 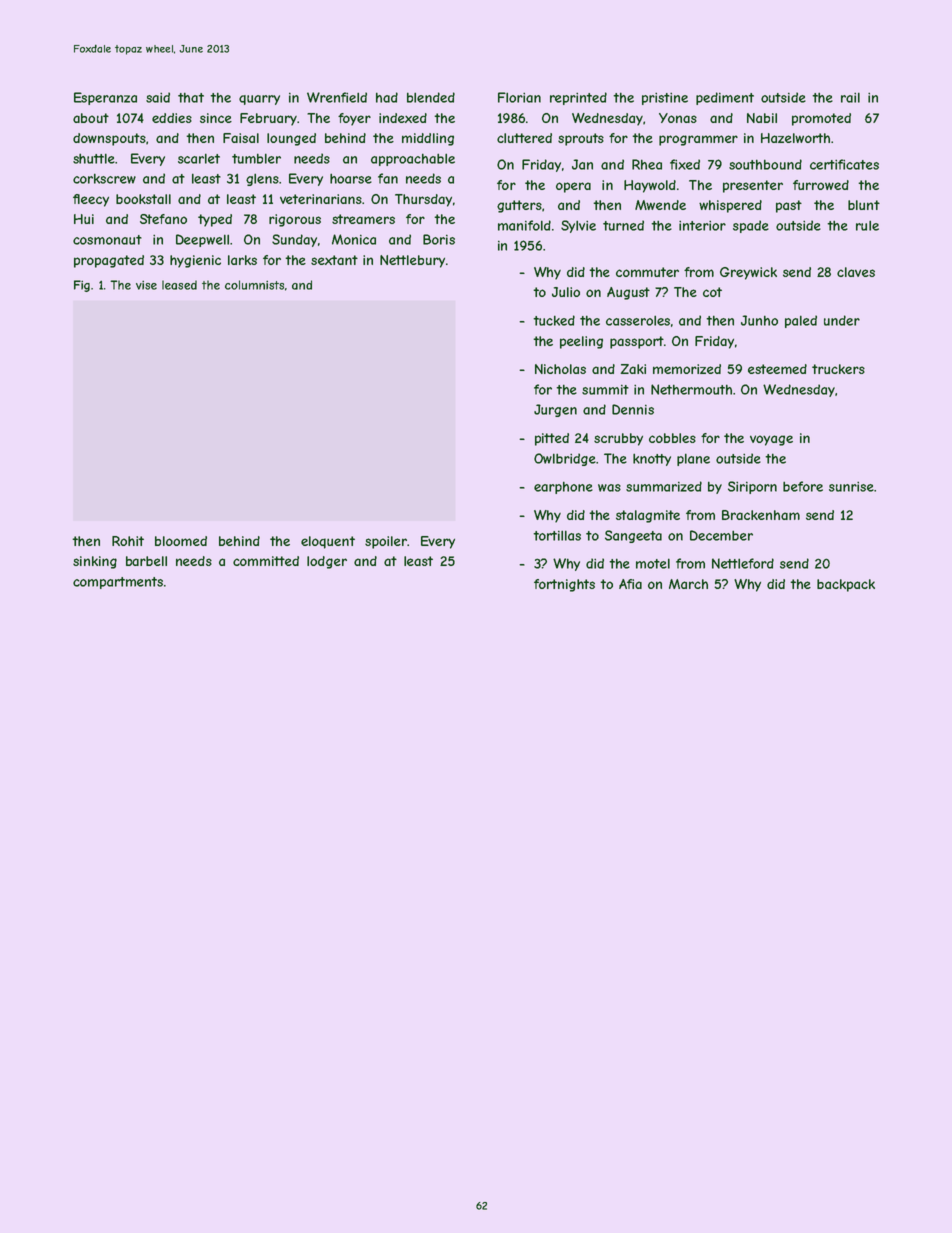 What do you see at coordinates (691, 389) in the page?
I see `Nethermouth` at bounding box center [691, 389].
